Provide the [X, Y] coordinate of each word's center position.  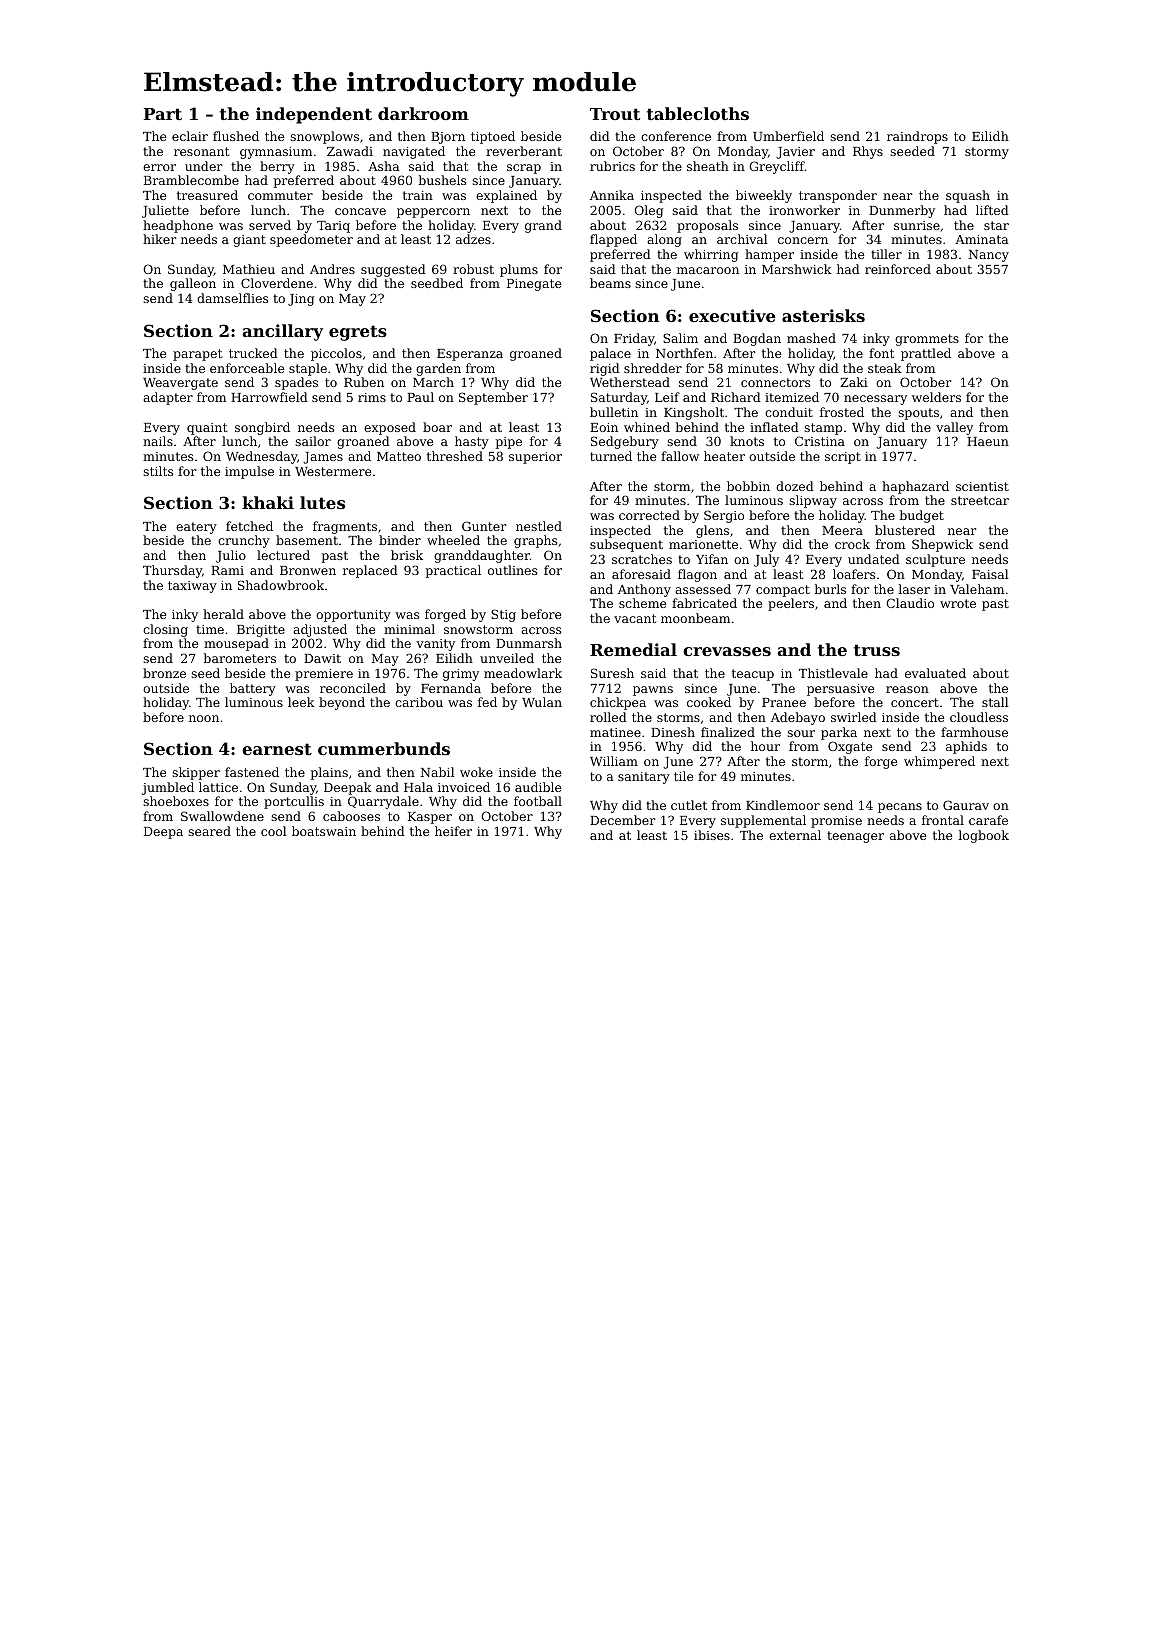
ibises [712, 835]
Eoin [604, 427]
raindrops [917, 137]
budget [921, 516]
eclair [190, 136]
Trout [615, 114]
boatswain [324, 831]
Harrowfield [269, 397]
